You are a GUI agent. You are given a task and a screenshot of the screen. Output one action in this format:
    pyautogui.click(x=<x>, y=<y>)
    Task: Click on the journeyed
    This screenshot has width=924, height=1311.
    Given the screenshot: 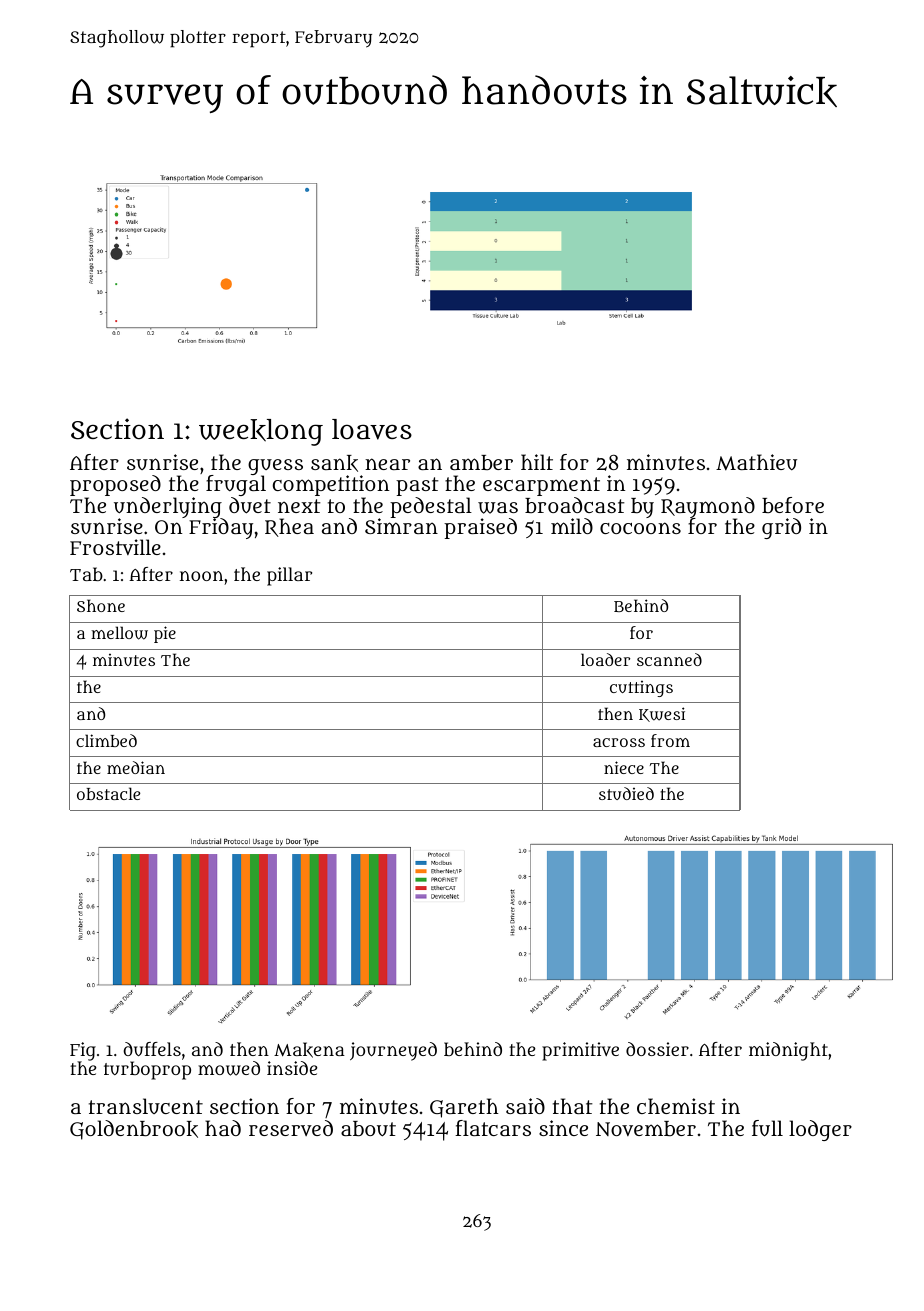 What is the action you would take?
    pyautogui.click(x=393, y=1051)
